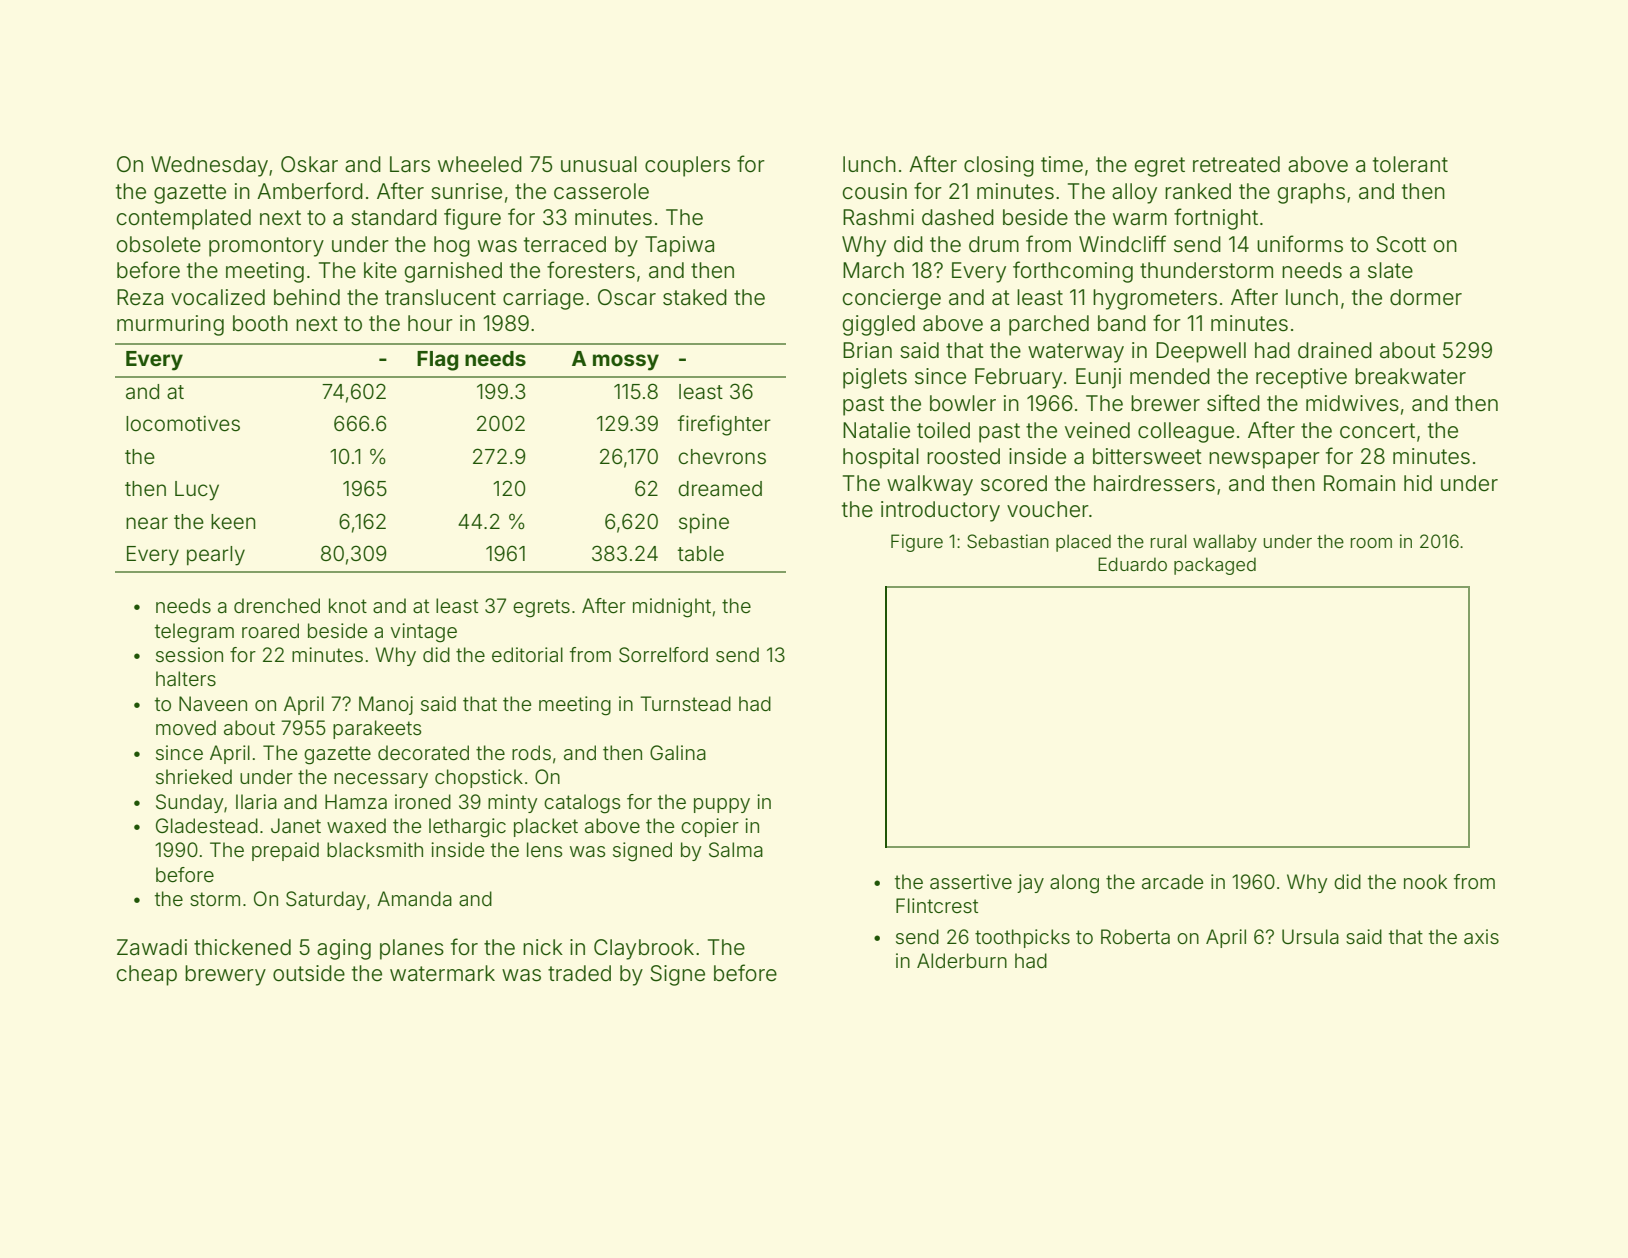  I want to click on cheap, so click(147, 975).
